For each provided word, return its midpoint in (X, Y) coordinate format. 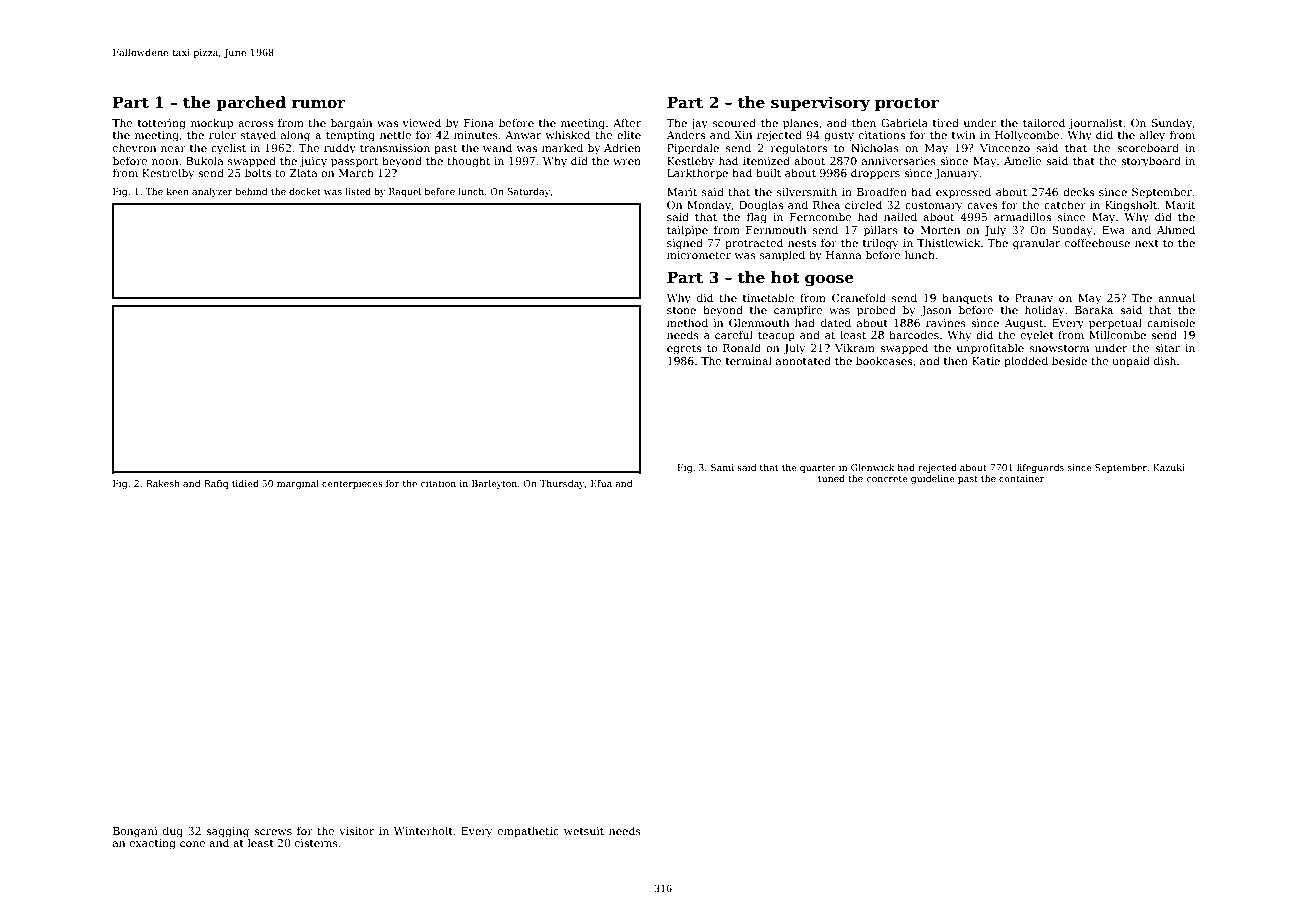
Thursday (562, 484)
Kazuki (1169, 467)
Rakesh (163, 483)
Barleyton (494, 484)
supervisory (820, 104)
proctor (907, 104)
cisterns (316, 843)
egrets (684, 350)
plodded (1026, 361)
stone (681, 310)
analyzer (212, 192)
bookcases (884, 360)
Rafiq (216, 484)
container (1021, 478)
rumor (318, 104)
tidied (245, 483)
